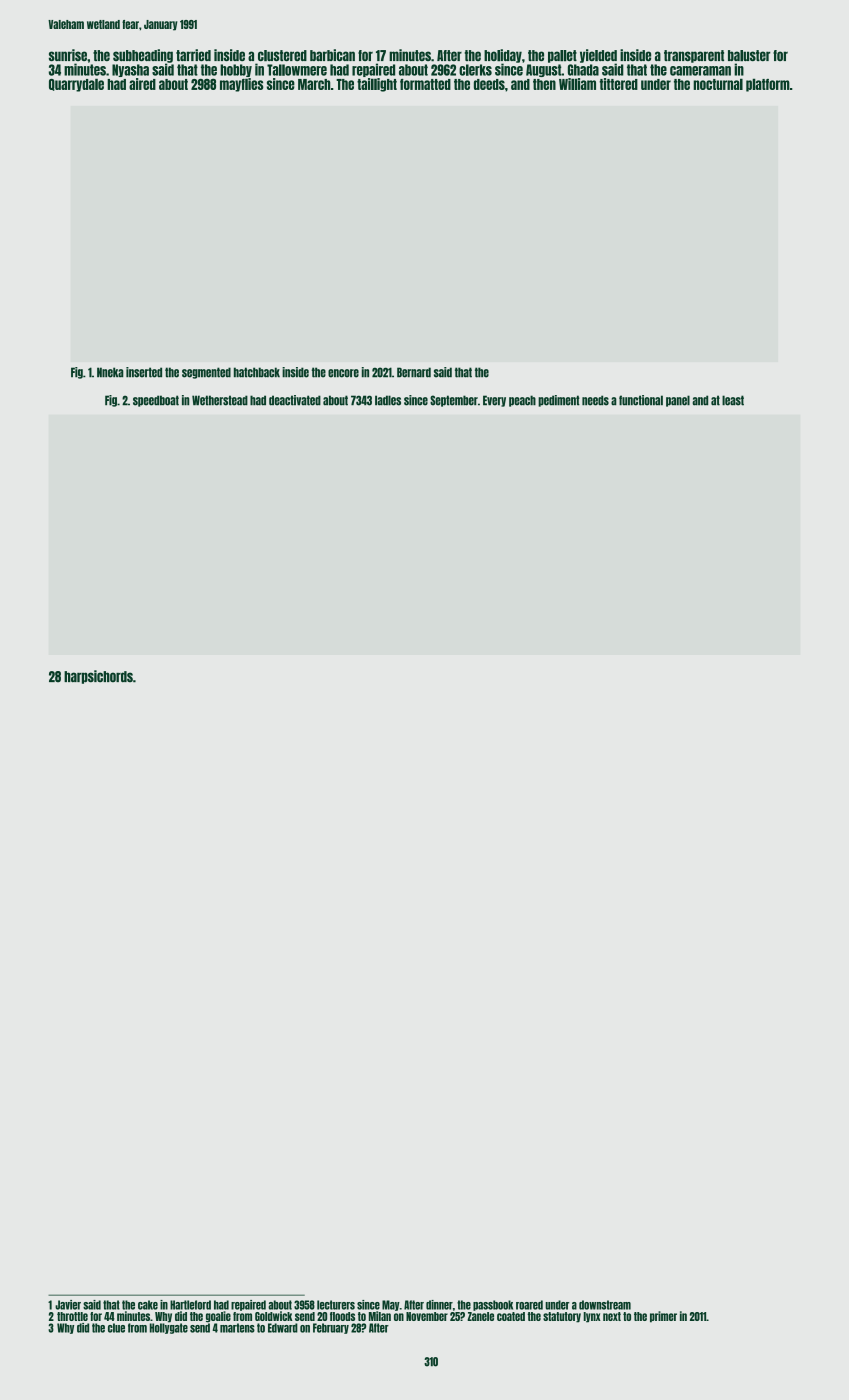  What do you see at coordinates (98, 677) in the screenshot?
I see `harpsichords` at bounding box center [98, 677].
